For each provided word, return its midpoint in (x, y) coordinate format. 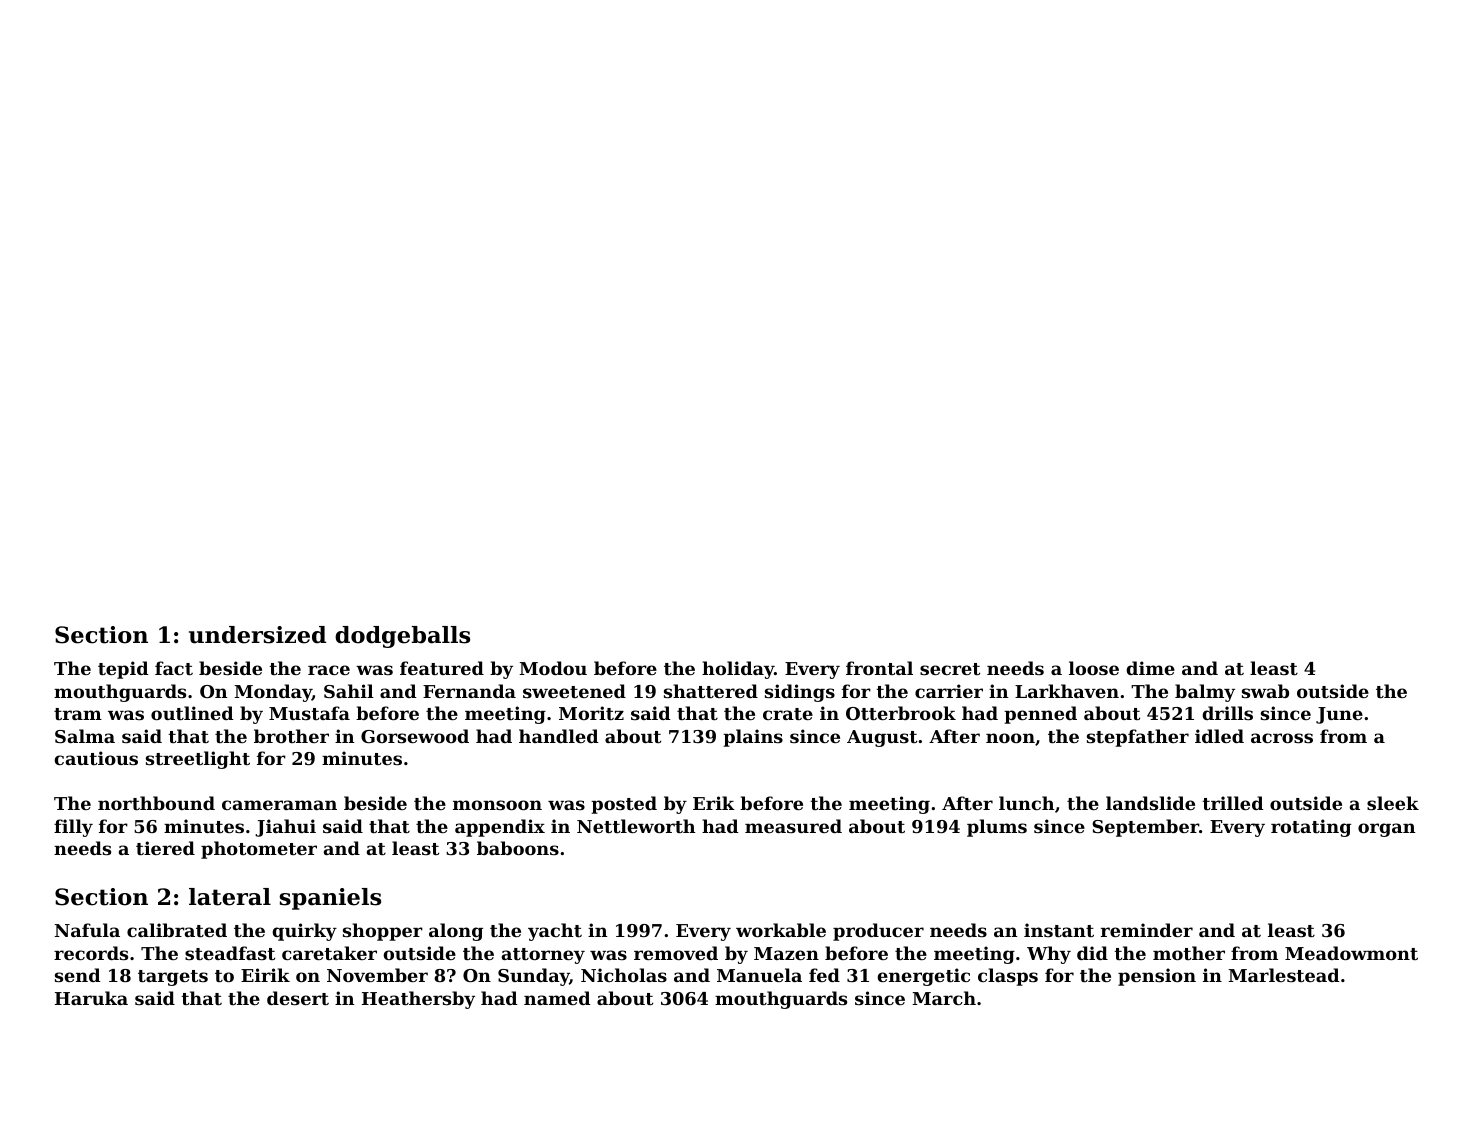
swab (1265, 691)
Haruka (91, 998)
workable (781, 930)
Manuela (759, 975)
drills (1227, 713)
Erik (714, 803)
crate (788, 714)
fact (174, 668)
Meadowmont (1351, 953)
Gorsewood (415, 736)
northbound (156, 803)
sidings (800, 693)
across (1282, 738)
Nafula (87, 930)
